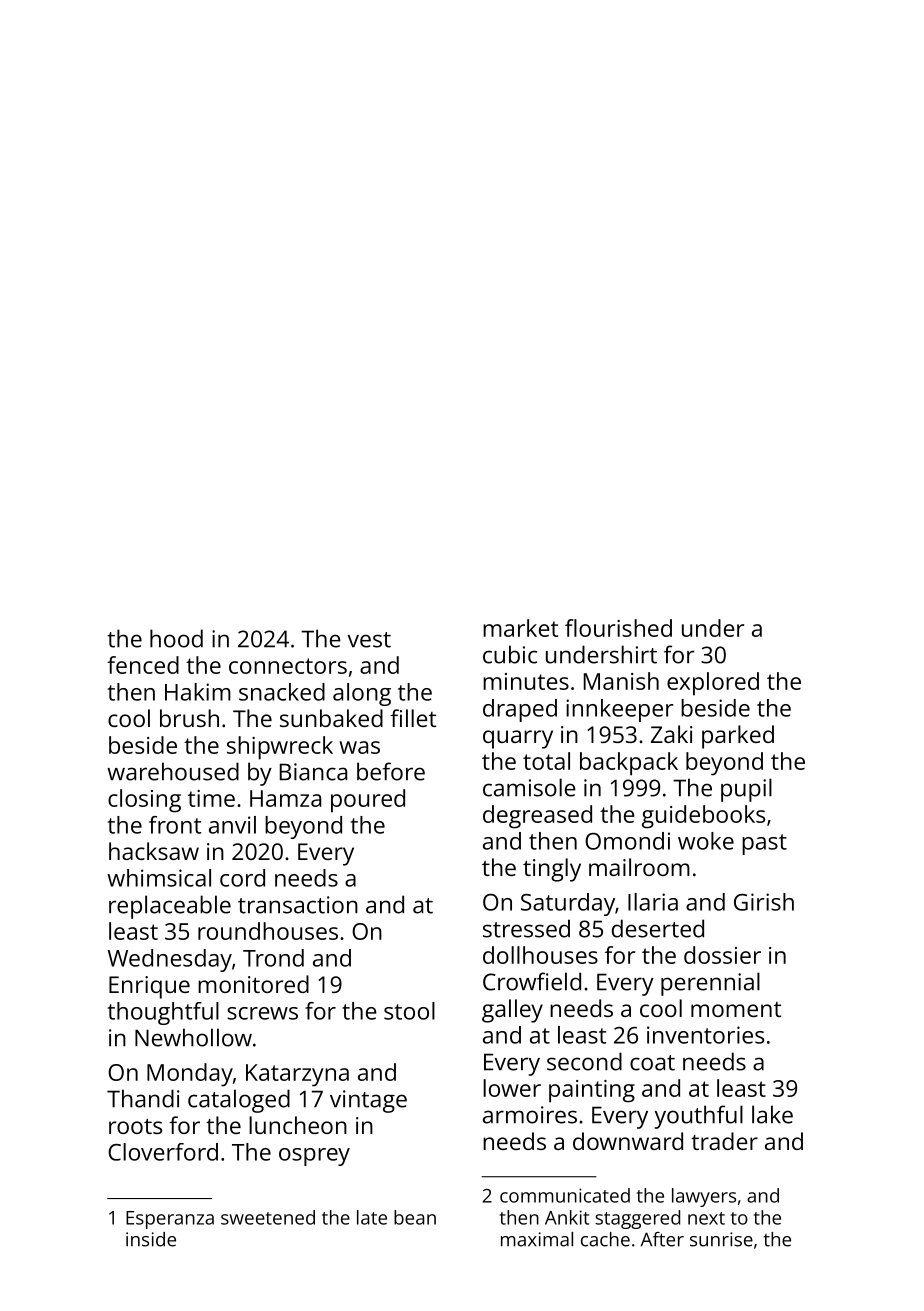  I want to click on explored, so click(713, 684).
